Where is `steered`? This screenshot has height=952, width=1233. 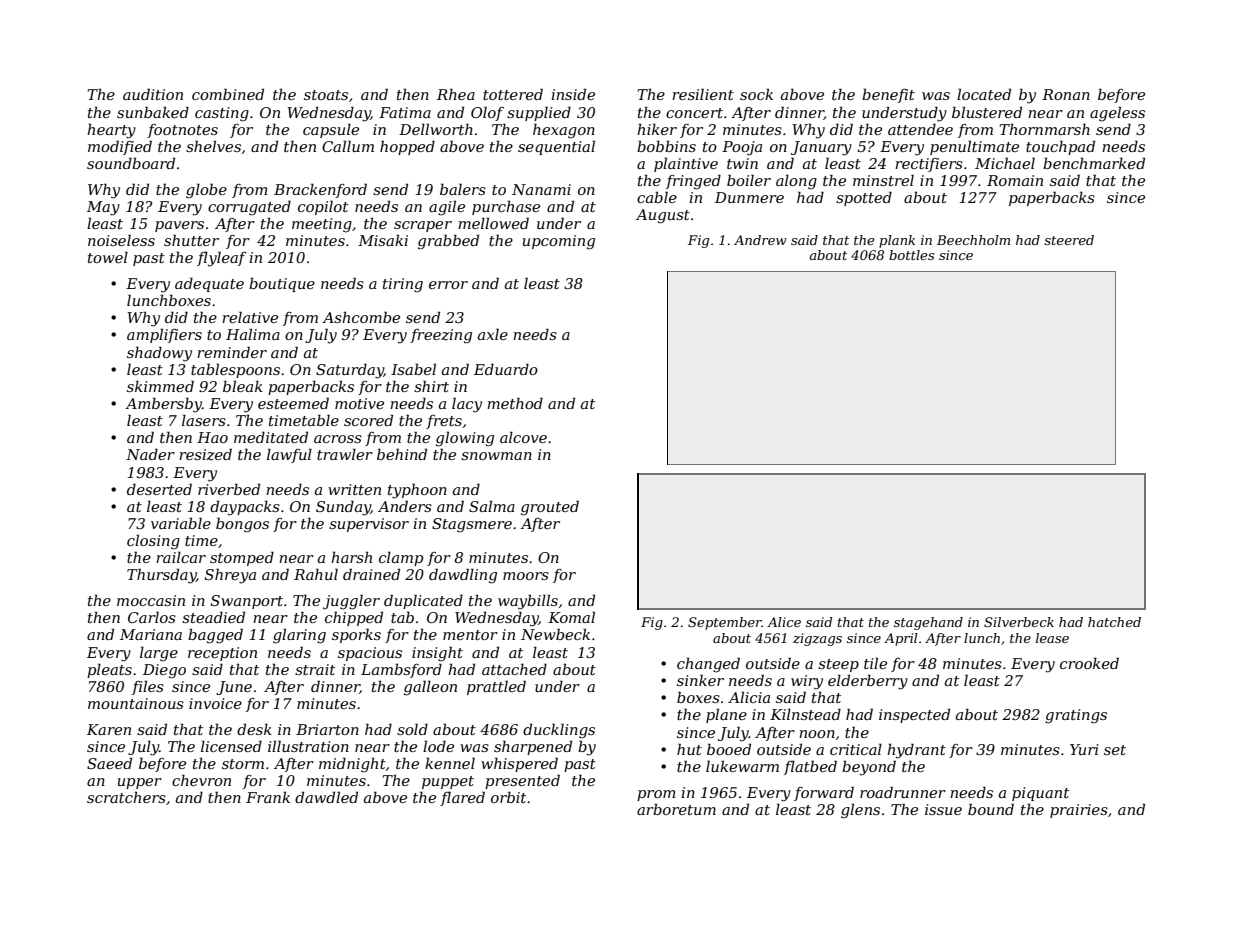 steered is located at coordinates (1069, 240).
